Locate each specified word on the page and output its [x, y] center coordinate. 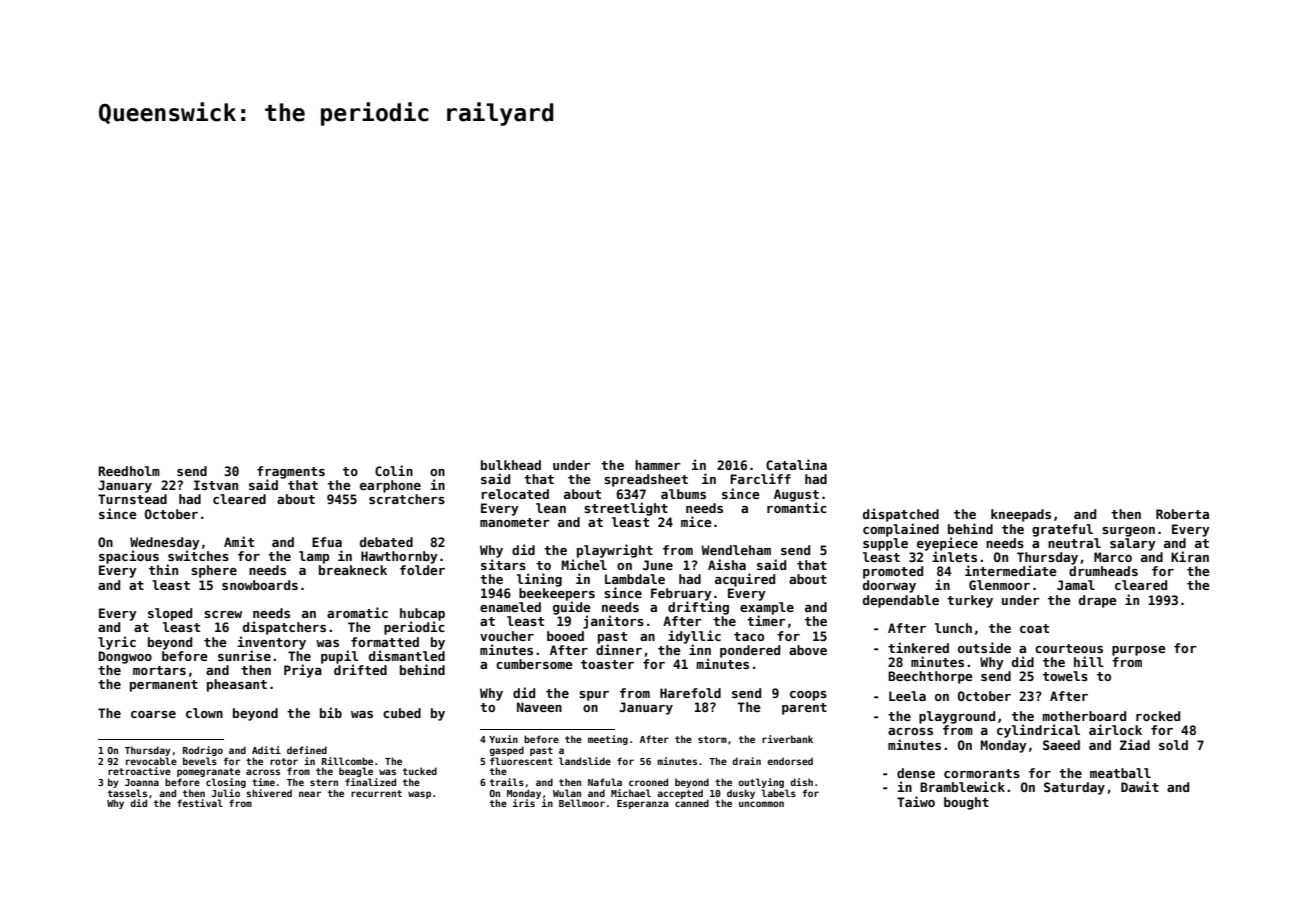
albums [683, 494]
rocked [1158, 716]
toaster [607, 664]
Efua [327, 542]
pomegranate [208, 772]
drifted [360, 669]
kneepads [1021, 515]
